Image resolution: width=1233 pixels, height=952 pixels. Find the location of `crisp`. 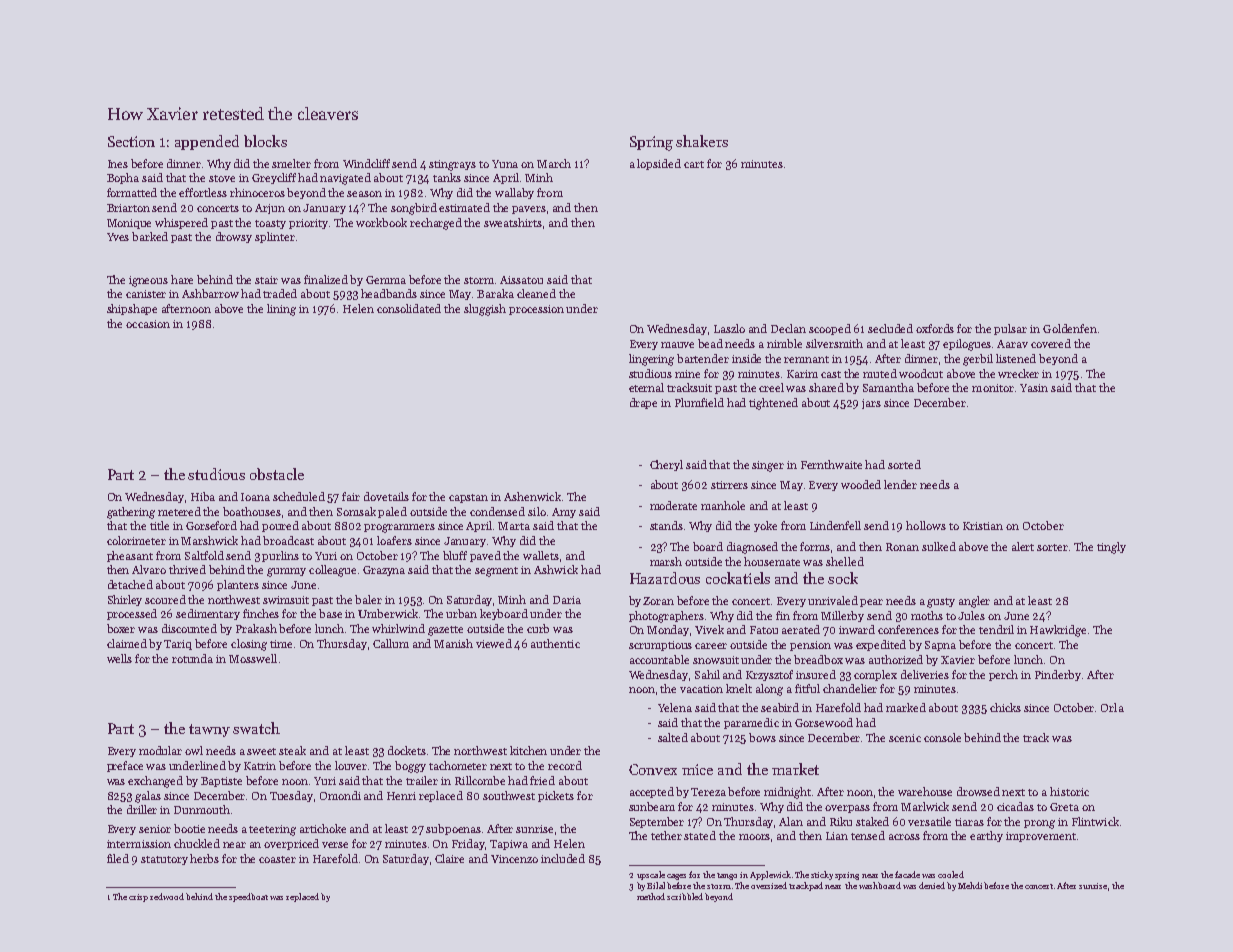

crisp is located at coordinates (138, 898).
